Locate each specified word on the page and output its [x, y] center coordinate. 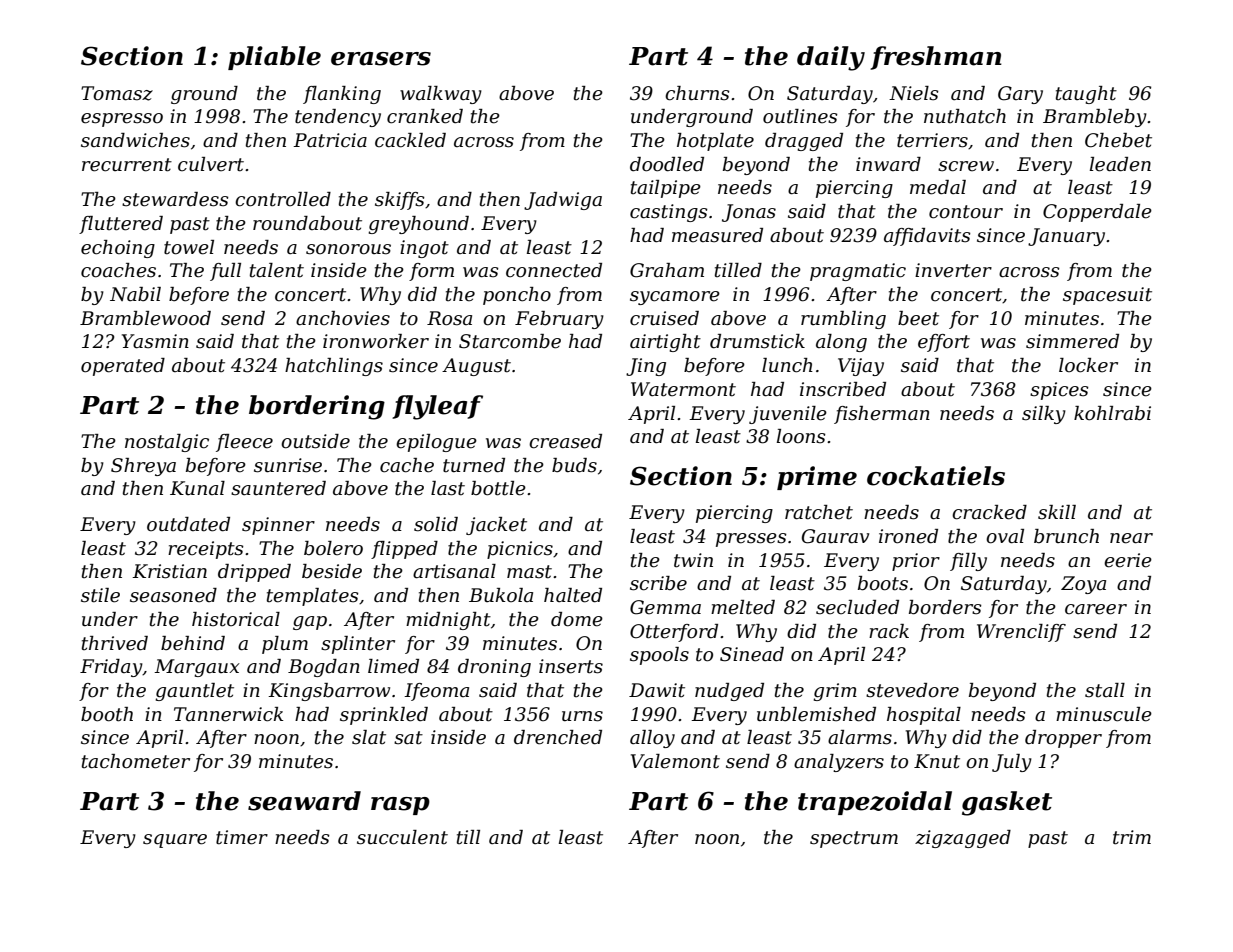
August [476, 367]
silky [1044, 415]
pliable [274, 58]
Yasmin [155, 341]
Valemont [675, 761]
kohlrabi [1112, 413]
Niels [914, 93]
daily [831, 58]
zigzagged [963, 839]
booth [107, 714]
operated [123, 367]
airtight [665, 343]
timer [242, 837]
